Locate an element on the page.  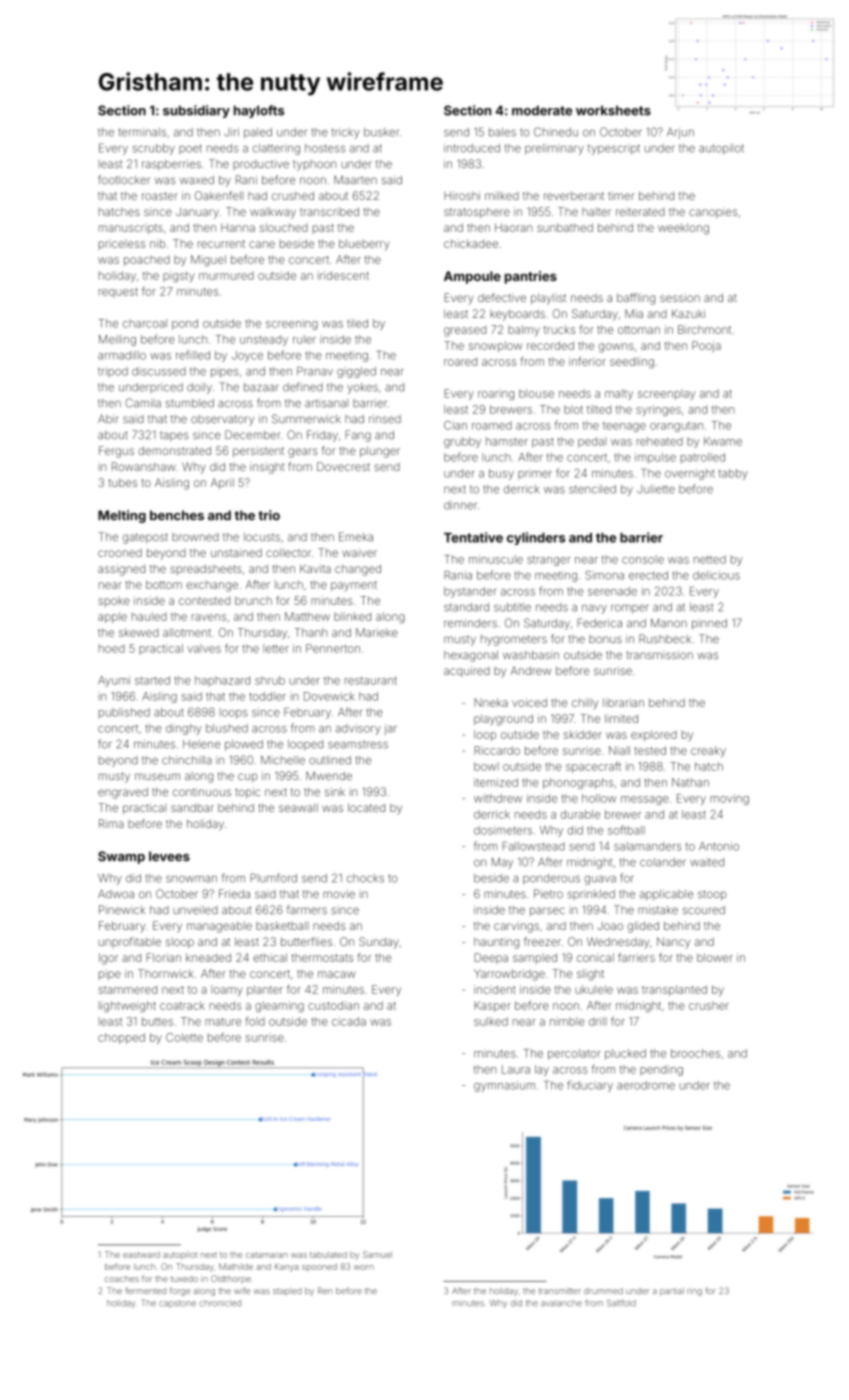
Igor is located at coordinates (108, 959).
